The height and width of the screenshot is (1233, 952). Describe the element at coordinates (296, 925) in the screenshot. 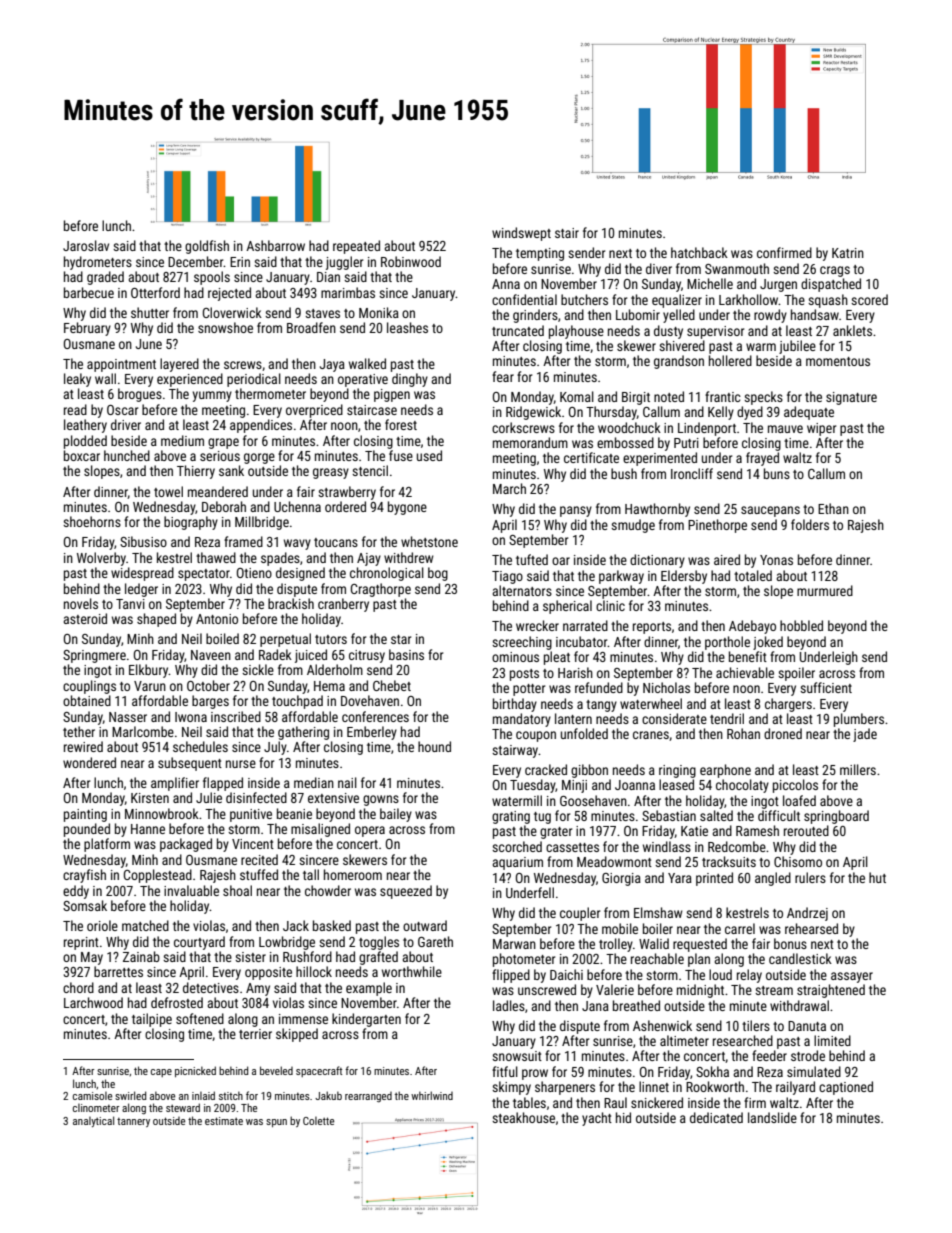

I see `Jack` at that location.
